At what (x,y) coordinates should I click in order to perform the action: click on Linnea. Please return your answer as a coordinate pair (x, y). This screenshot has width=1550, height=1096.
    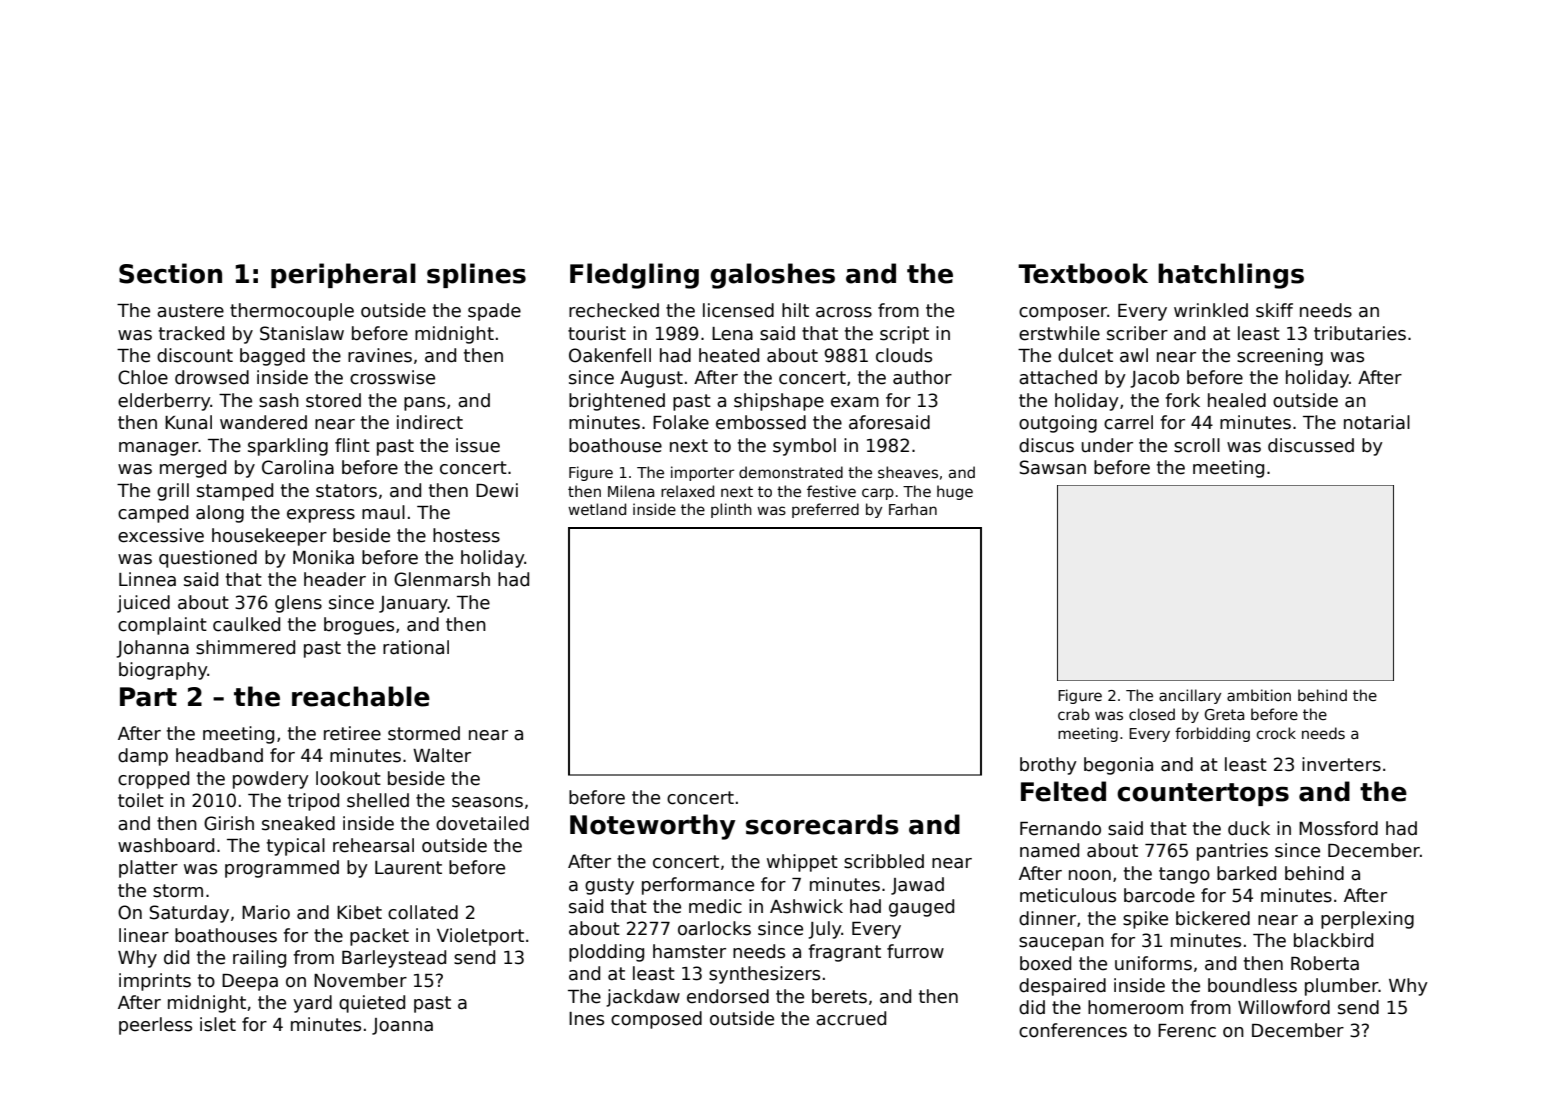
    Looking at the image, I should click on (147, 579).
